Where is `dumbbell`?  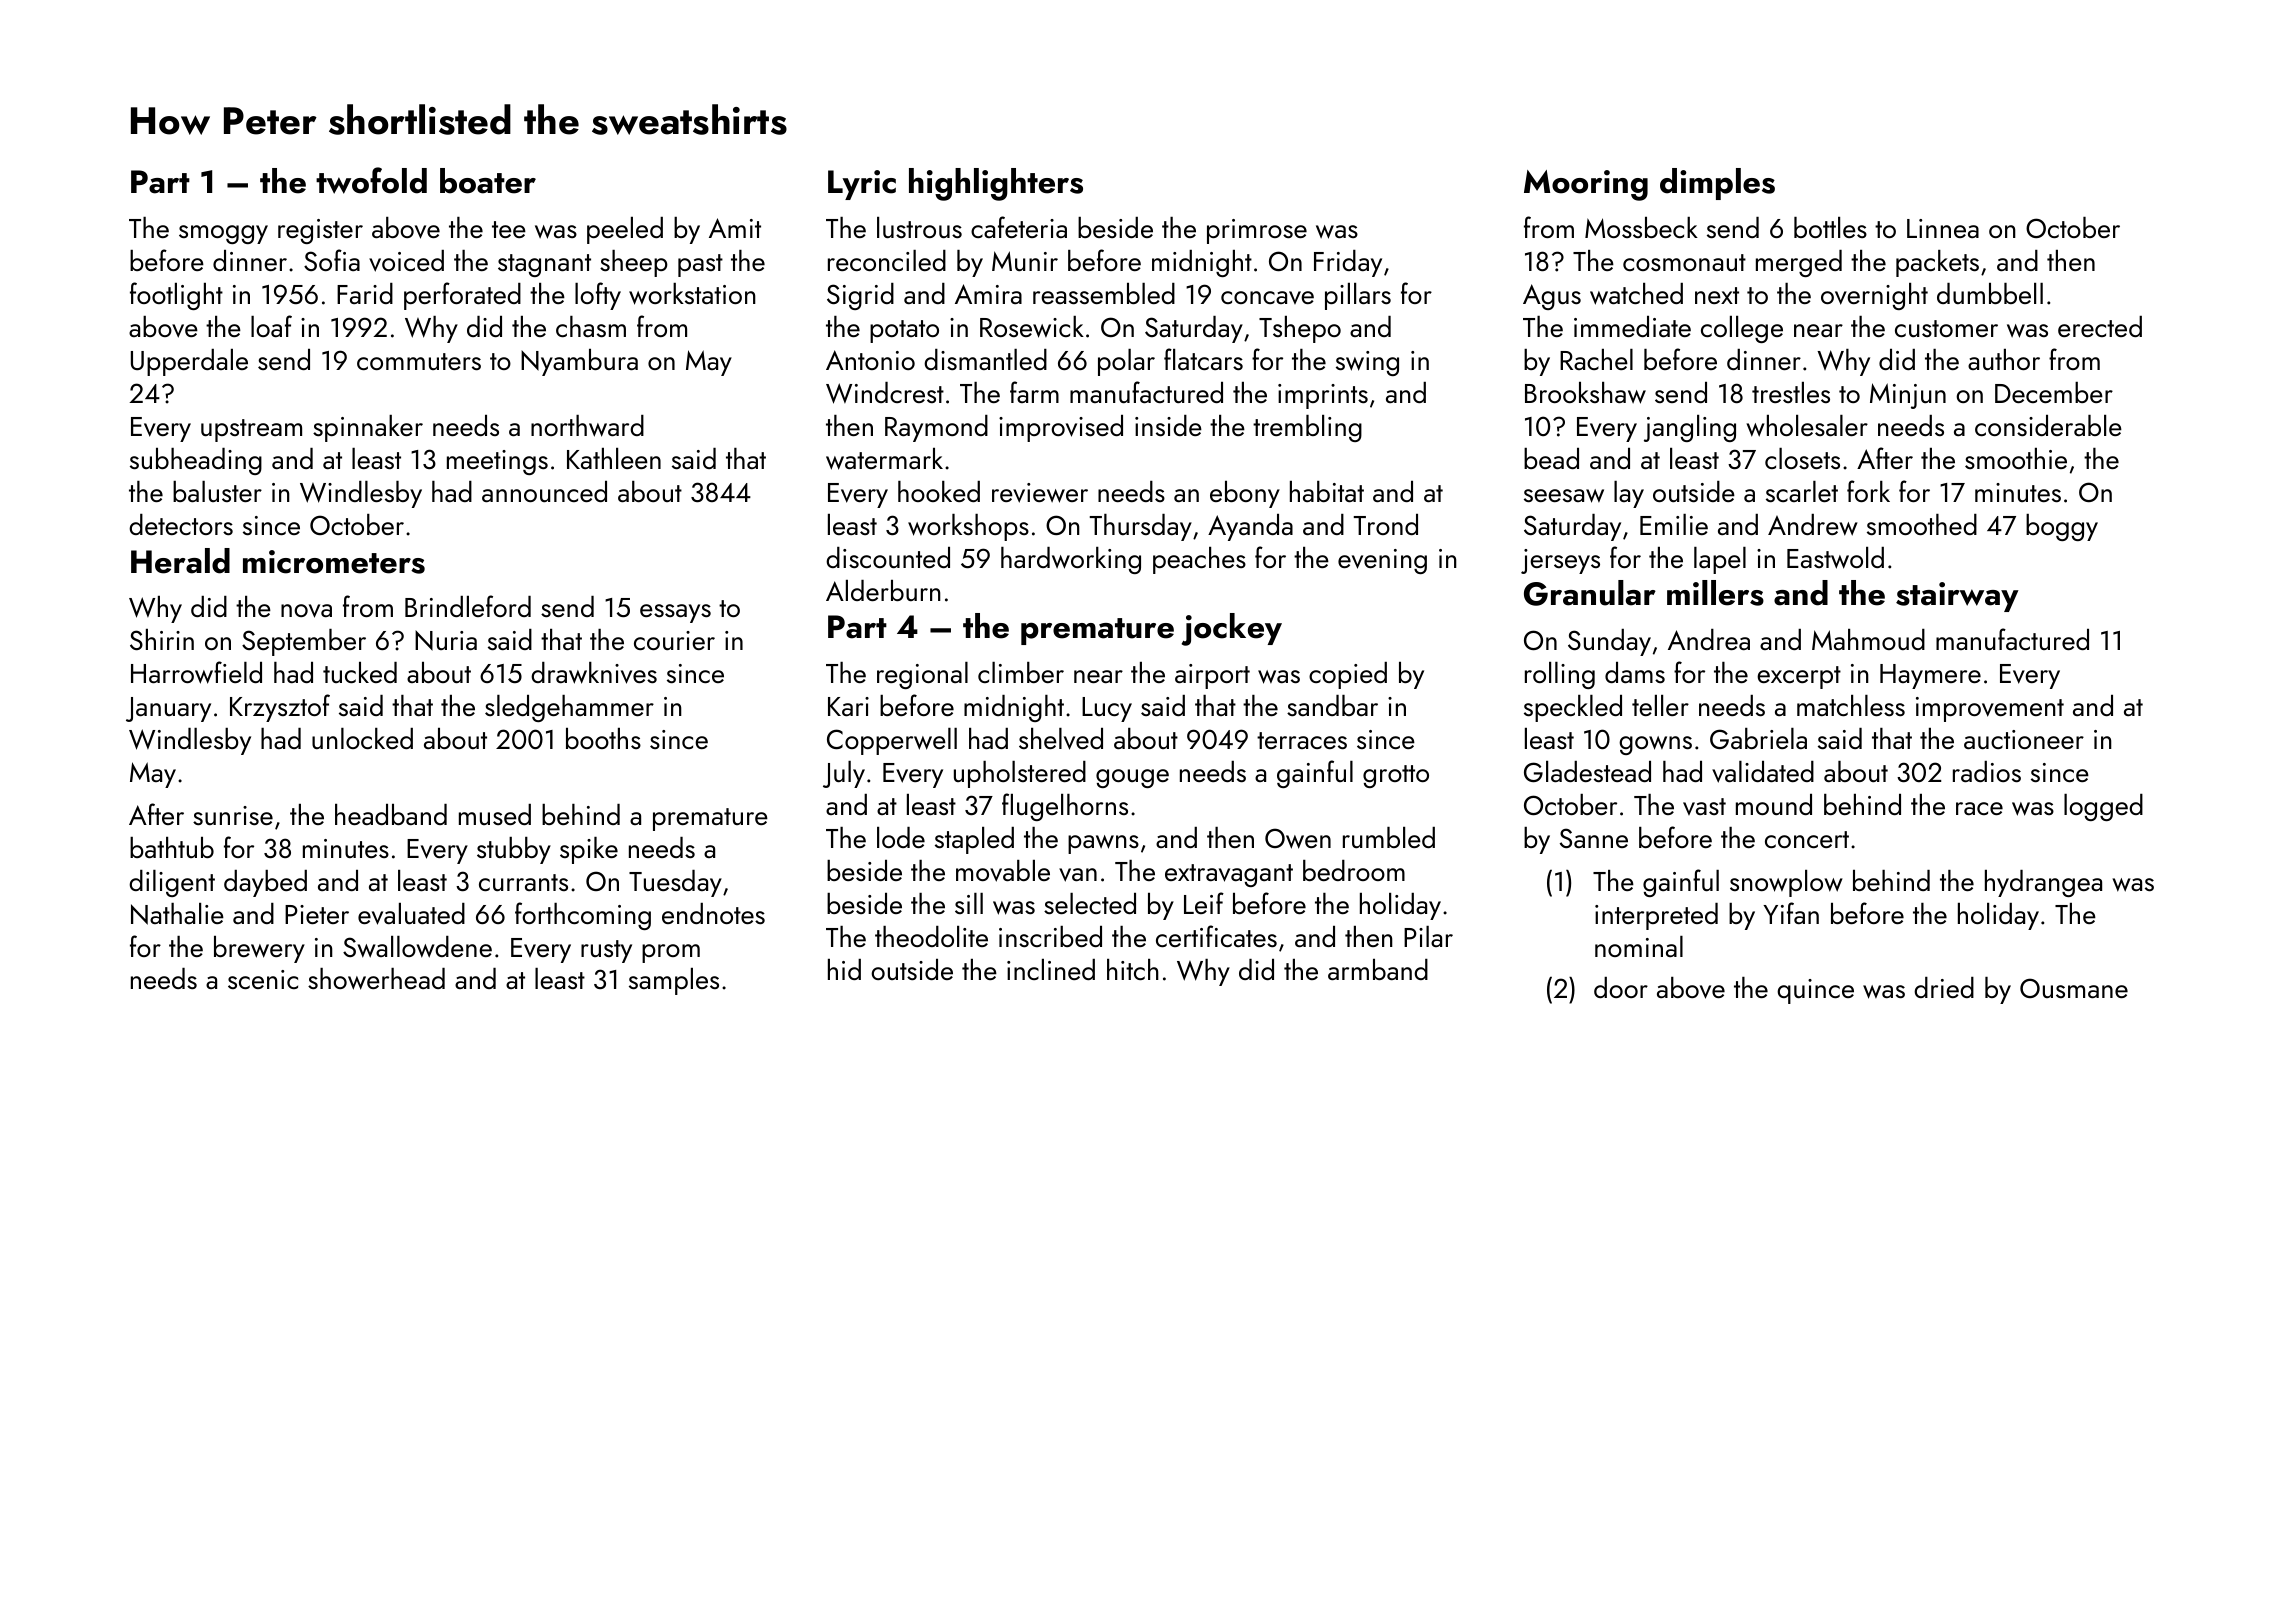 dumbbell is located at coordinates (1990, 293).
